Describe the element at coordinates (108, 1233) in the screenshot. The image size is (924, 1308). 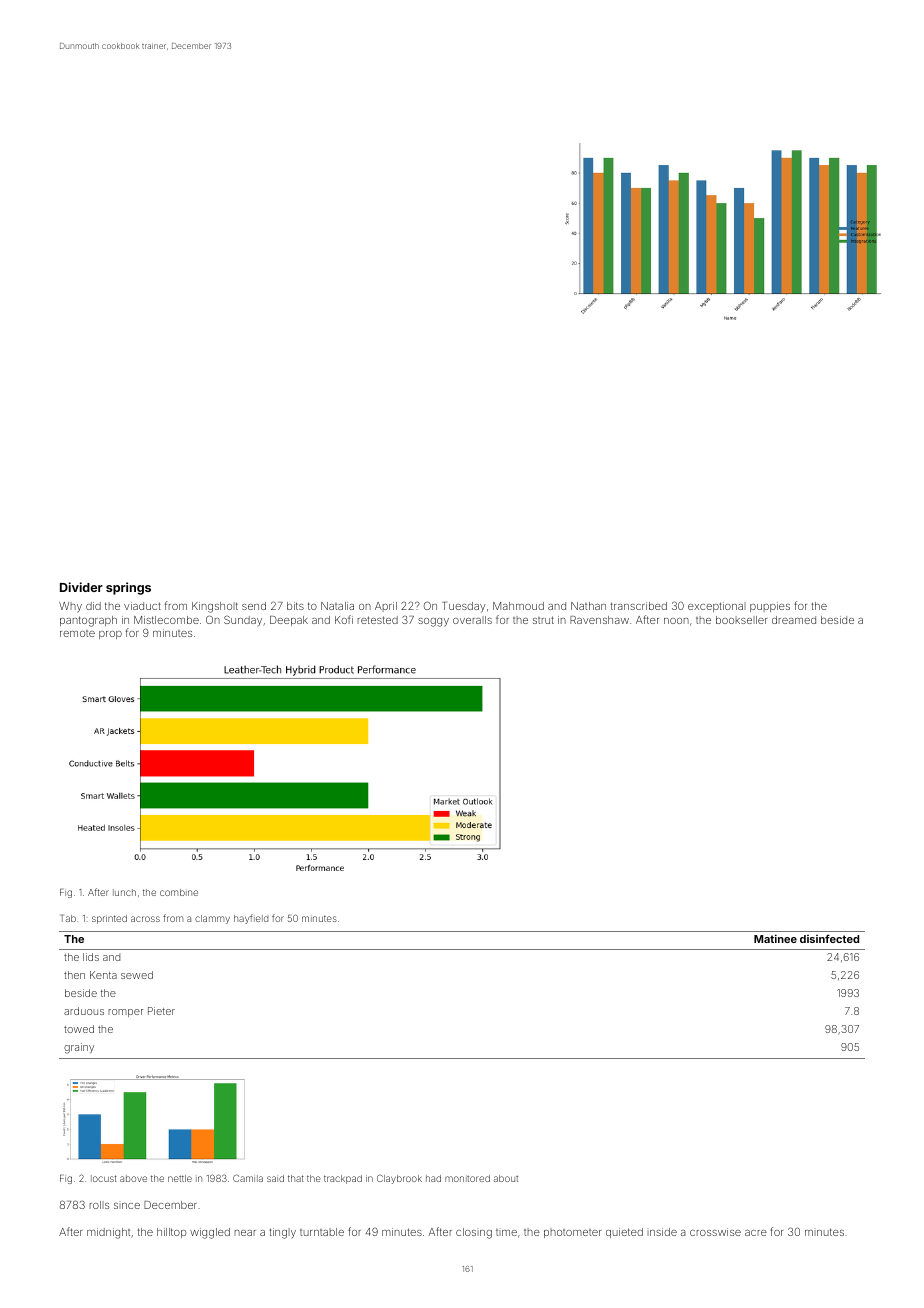
I see `midnight` at that location.
